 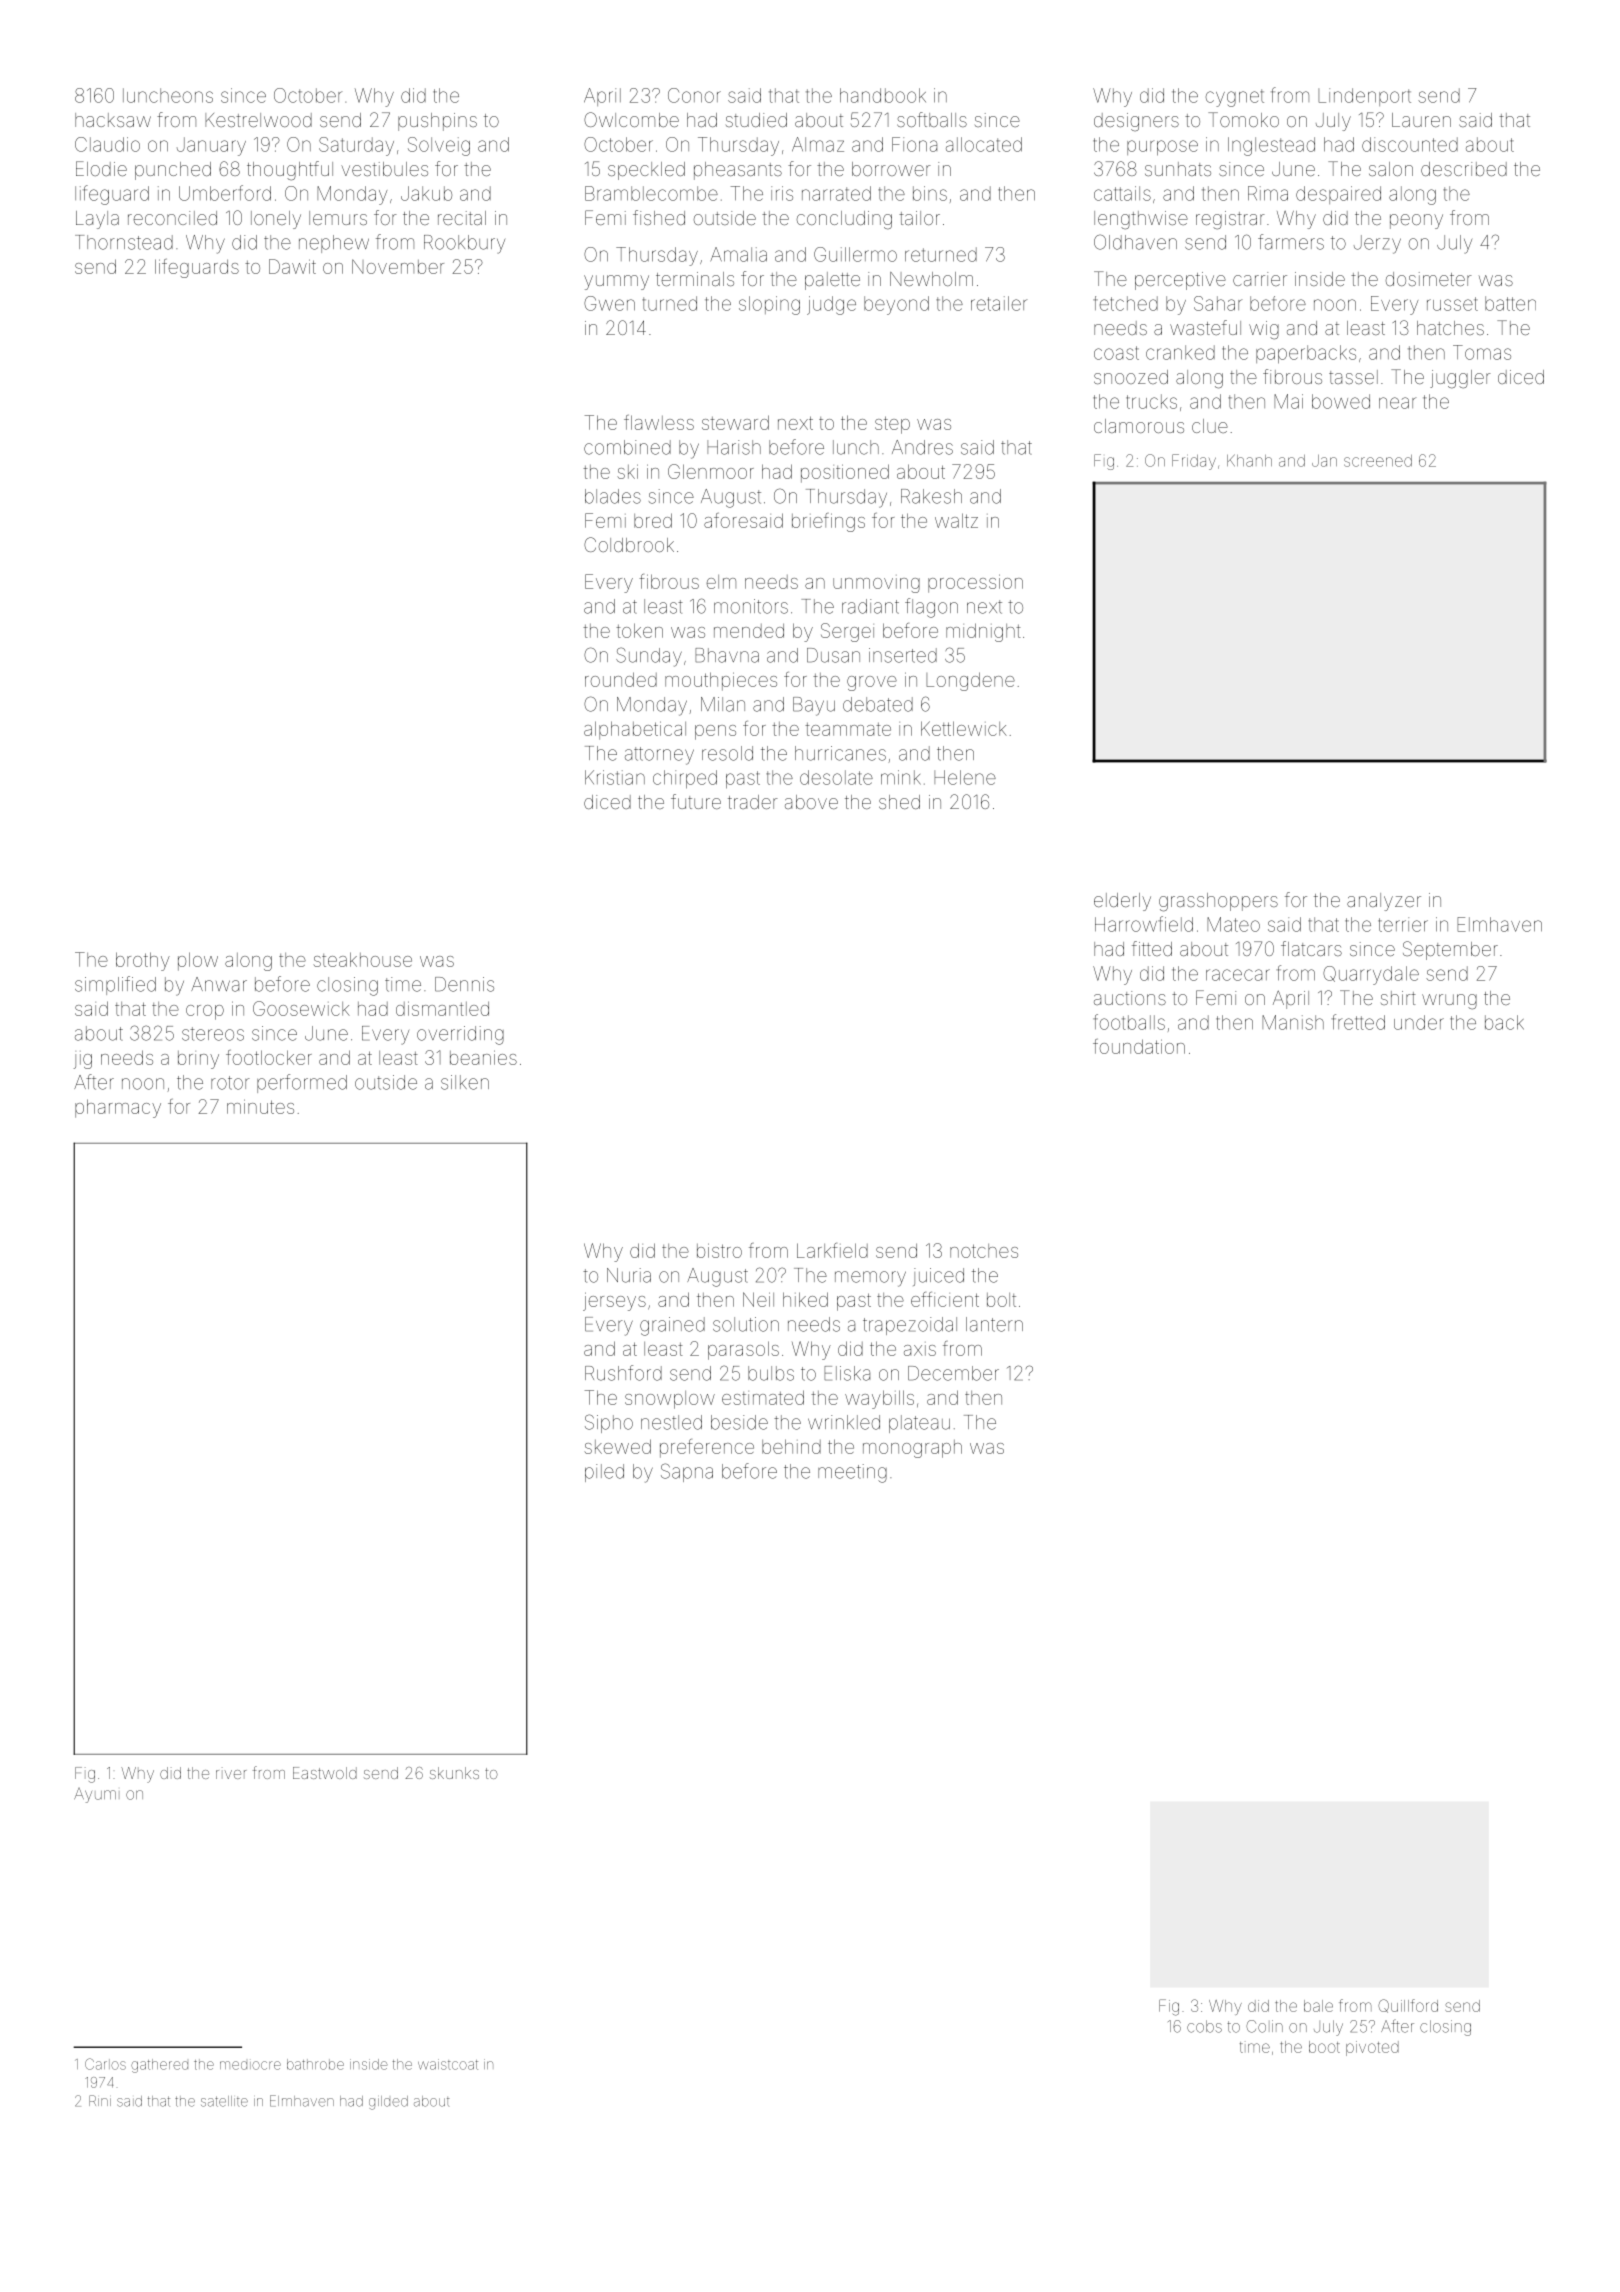 What do you see at coordinates (118, 1108) in the screenshot?
I see `pharmacy` at bounding box center [118, 1108].
